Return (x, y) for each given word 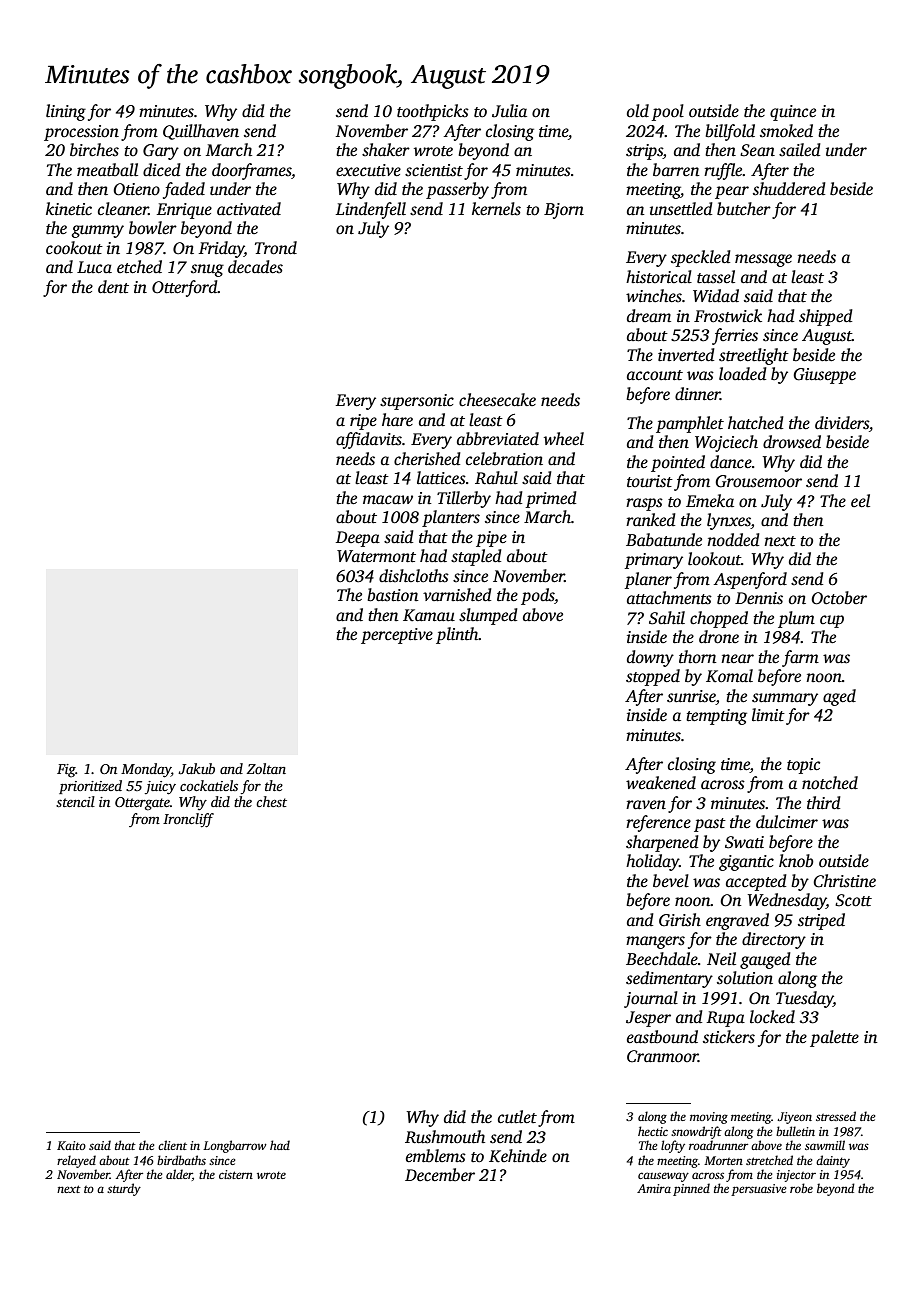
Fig (66, 771)
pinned (691, 1189)
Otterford (185, 288)
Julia (509, 111)
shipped (826, 317)
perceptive (397, 636)
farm (800, 658)
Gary (161, 152)
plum (796, 619)
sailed (800, 150)
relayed (76, 1161)
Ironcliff (188, 820)
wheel (564, 439)
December (440, 1174)
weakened (661, 783)
